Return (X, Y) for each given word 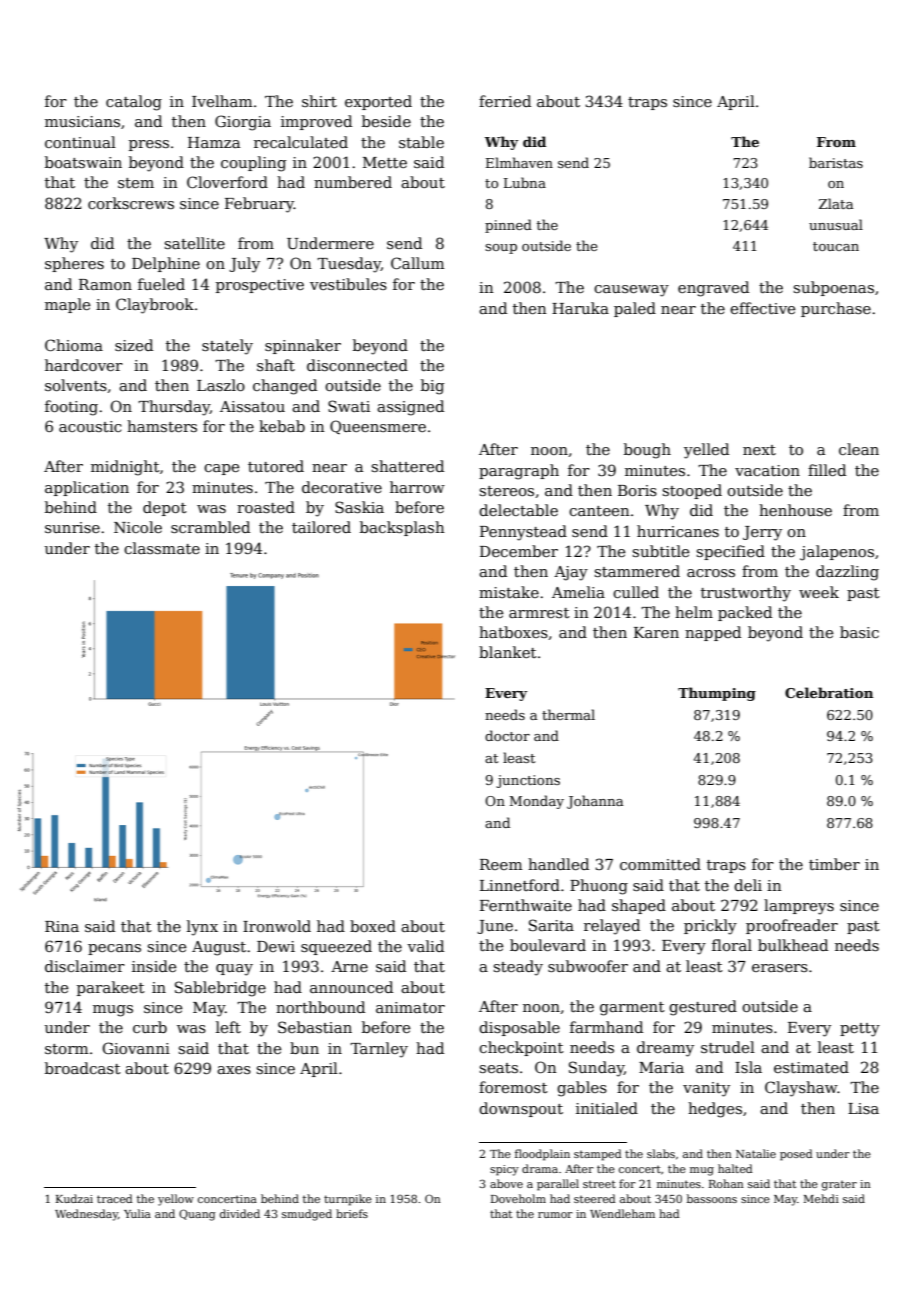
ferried (505, 101)
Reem (501, 864)
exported (378, 102)
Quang (197, 1215)
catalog (134, 103)
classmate (162, 548)
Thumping (717, 694)
